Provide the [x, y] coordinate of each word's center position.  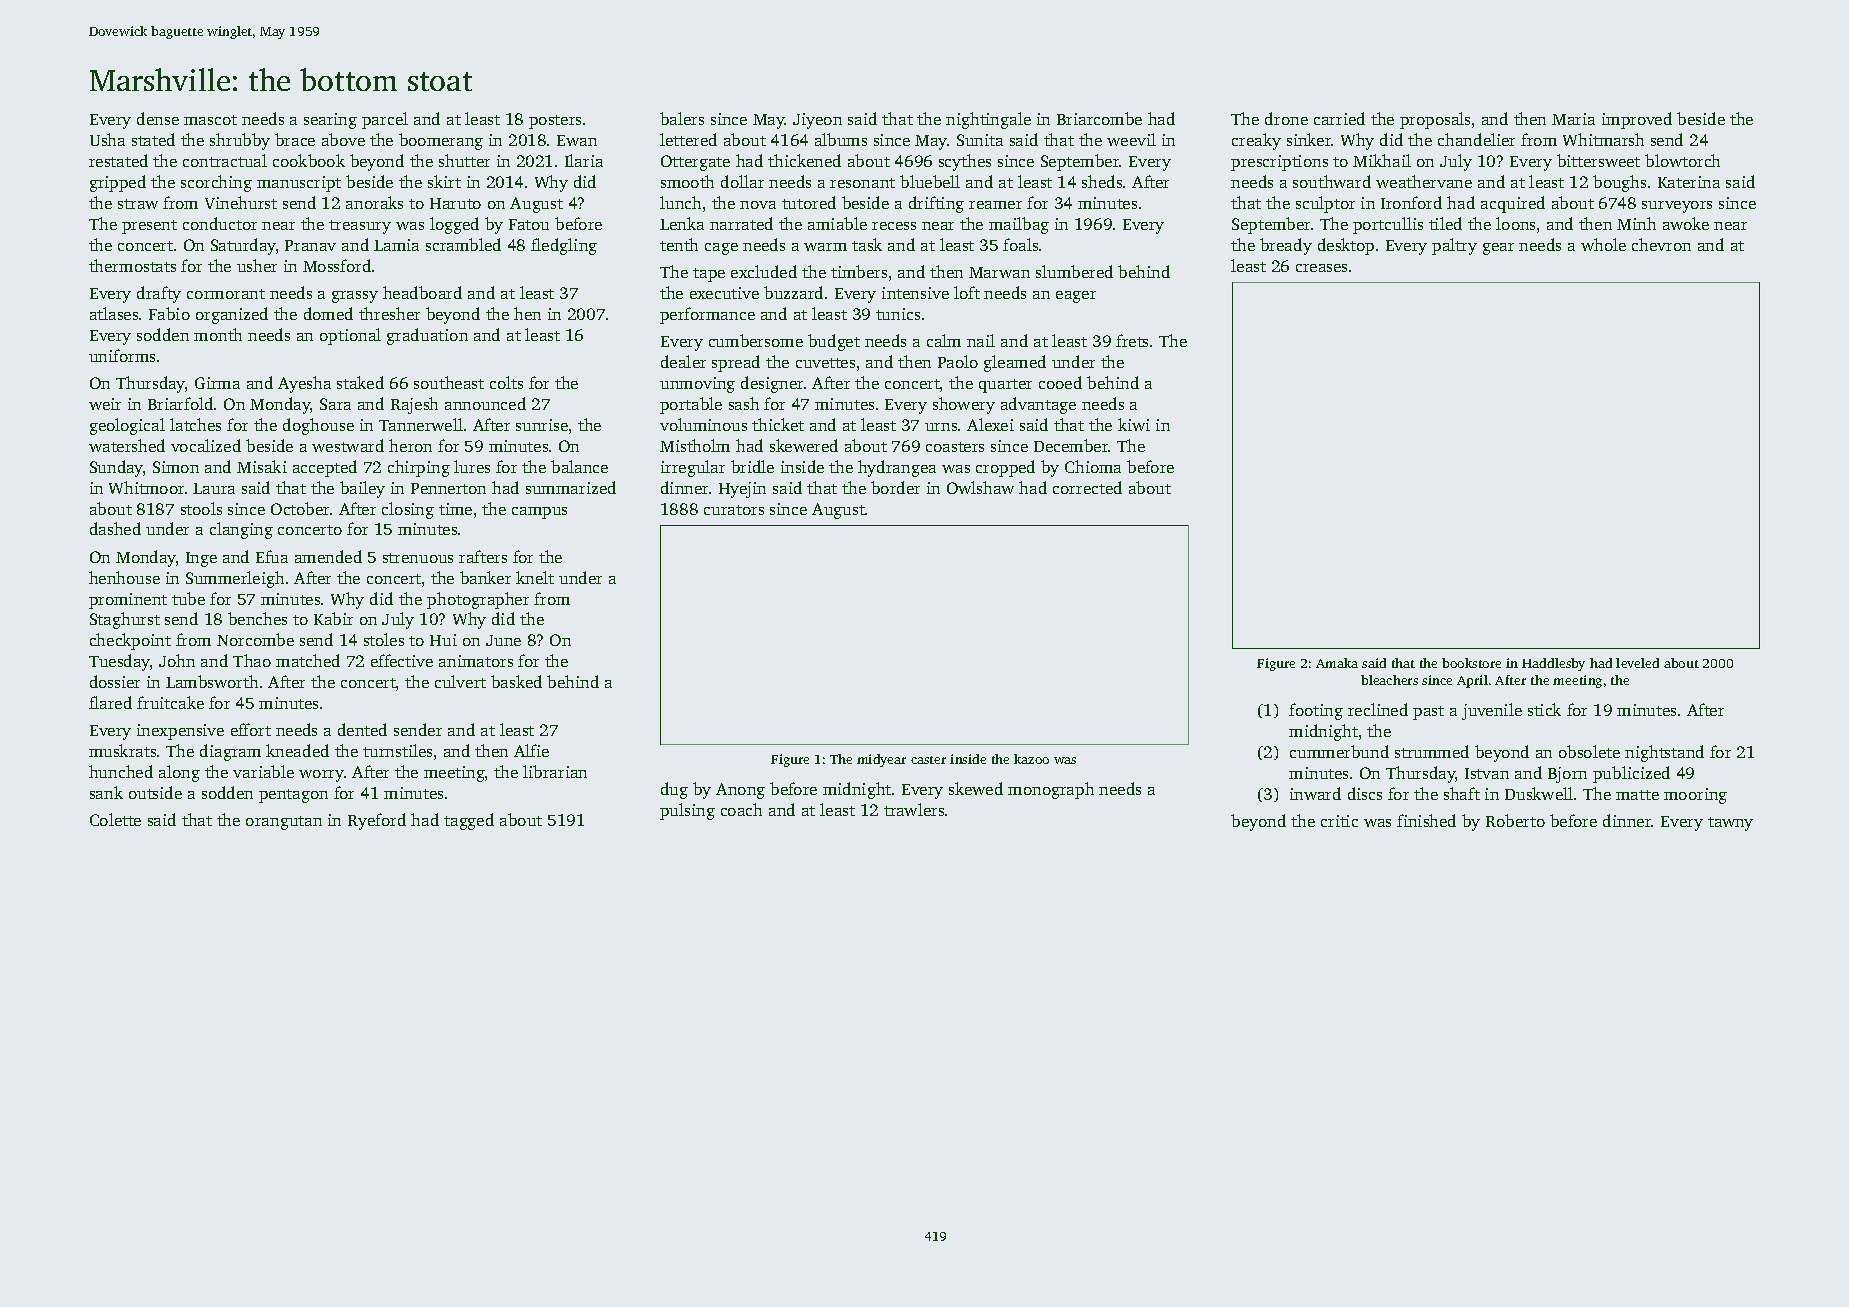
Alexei [990, 424]
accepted [325, 468]
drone [1286, 118]
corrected [1087, 487]
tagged [469, 821]
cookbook [309, 160]
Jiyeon [817, 121]
